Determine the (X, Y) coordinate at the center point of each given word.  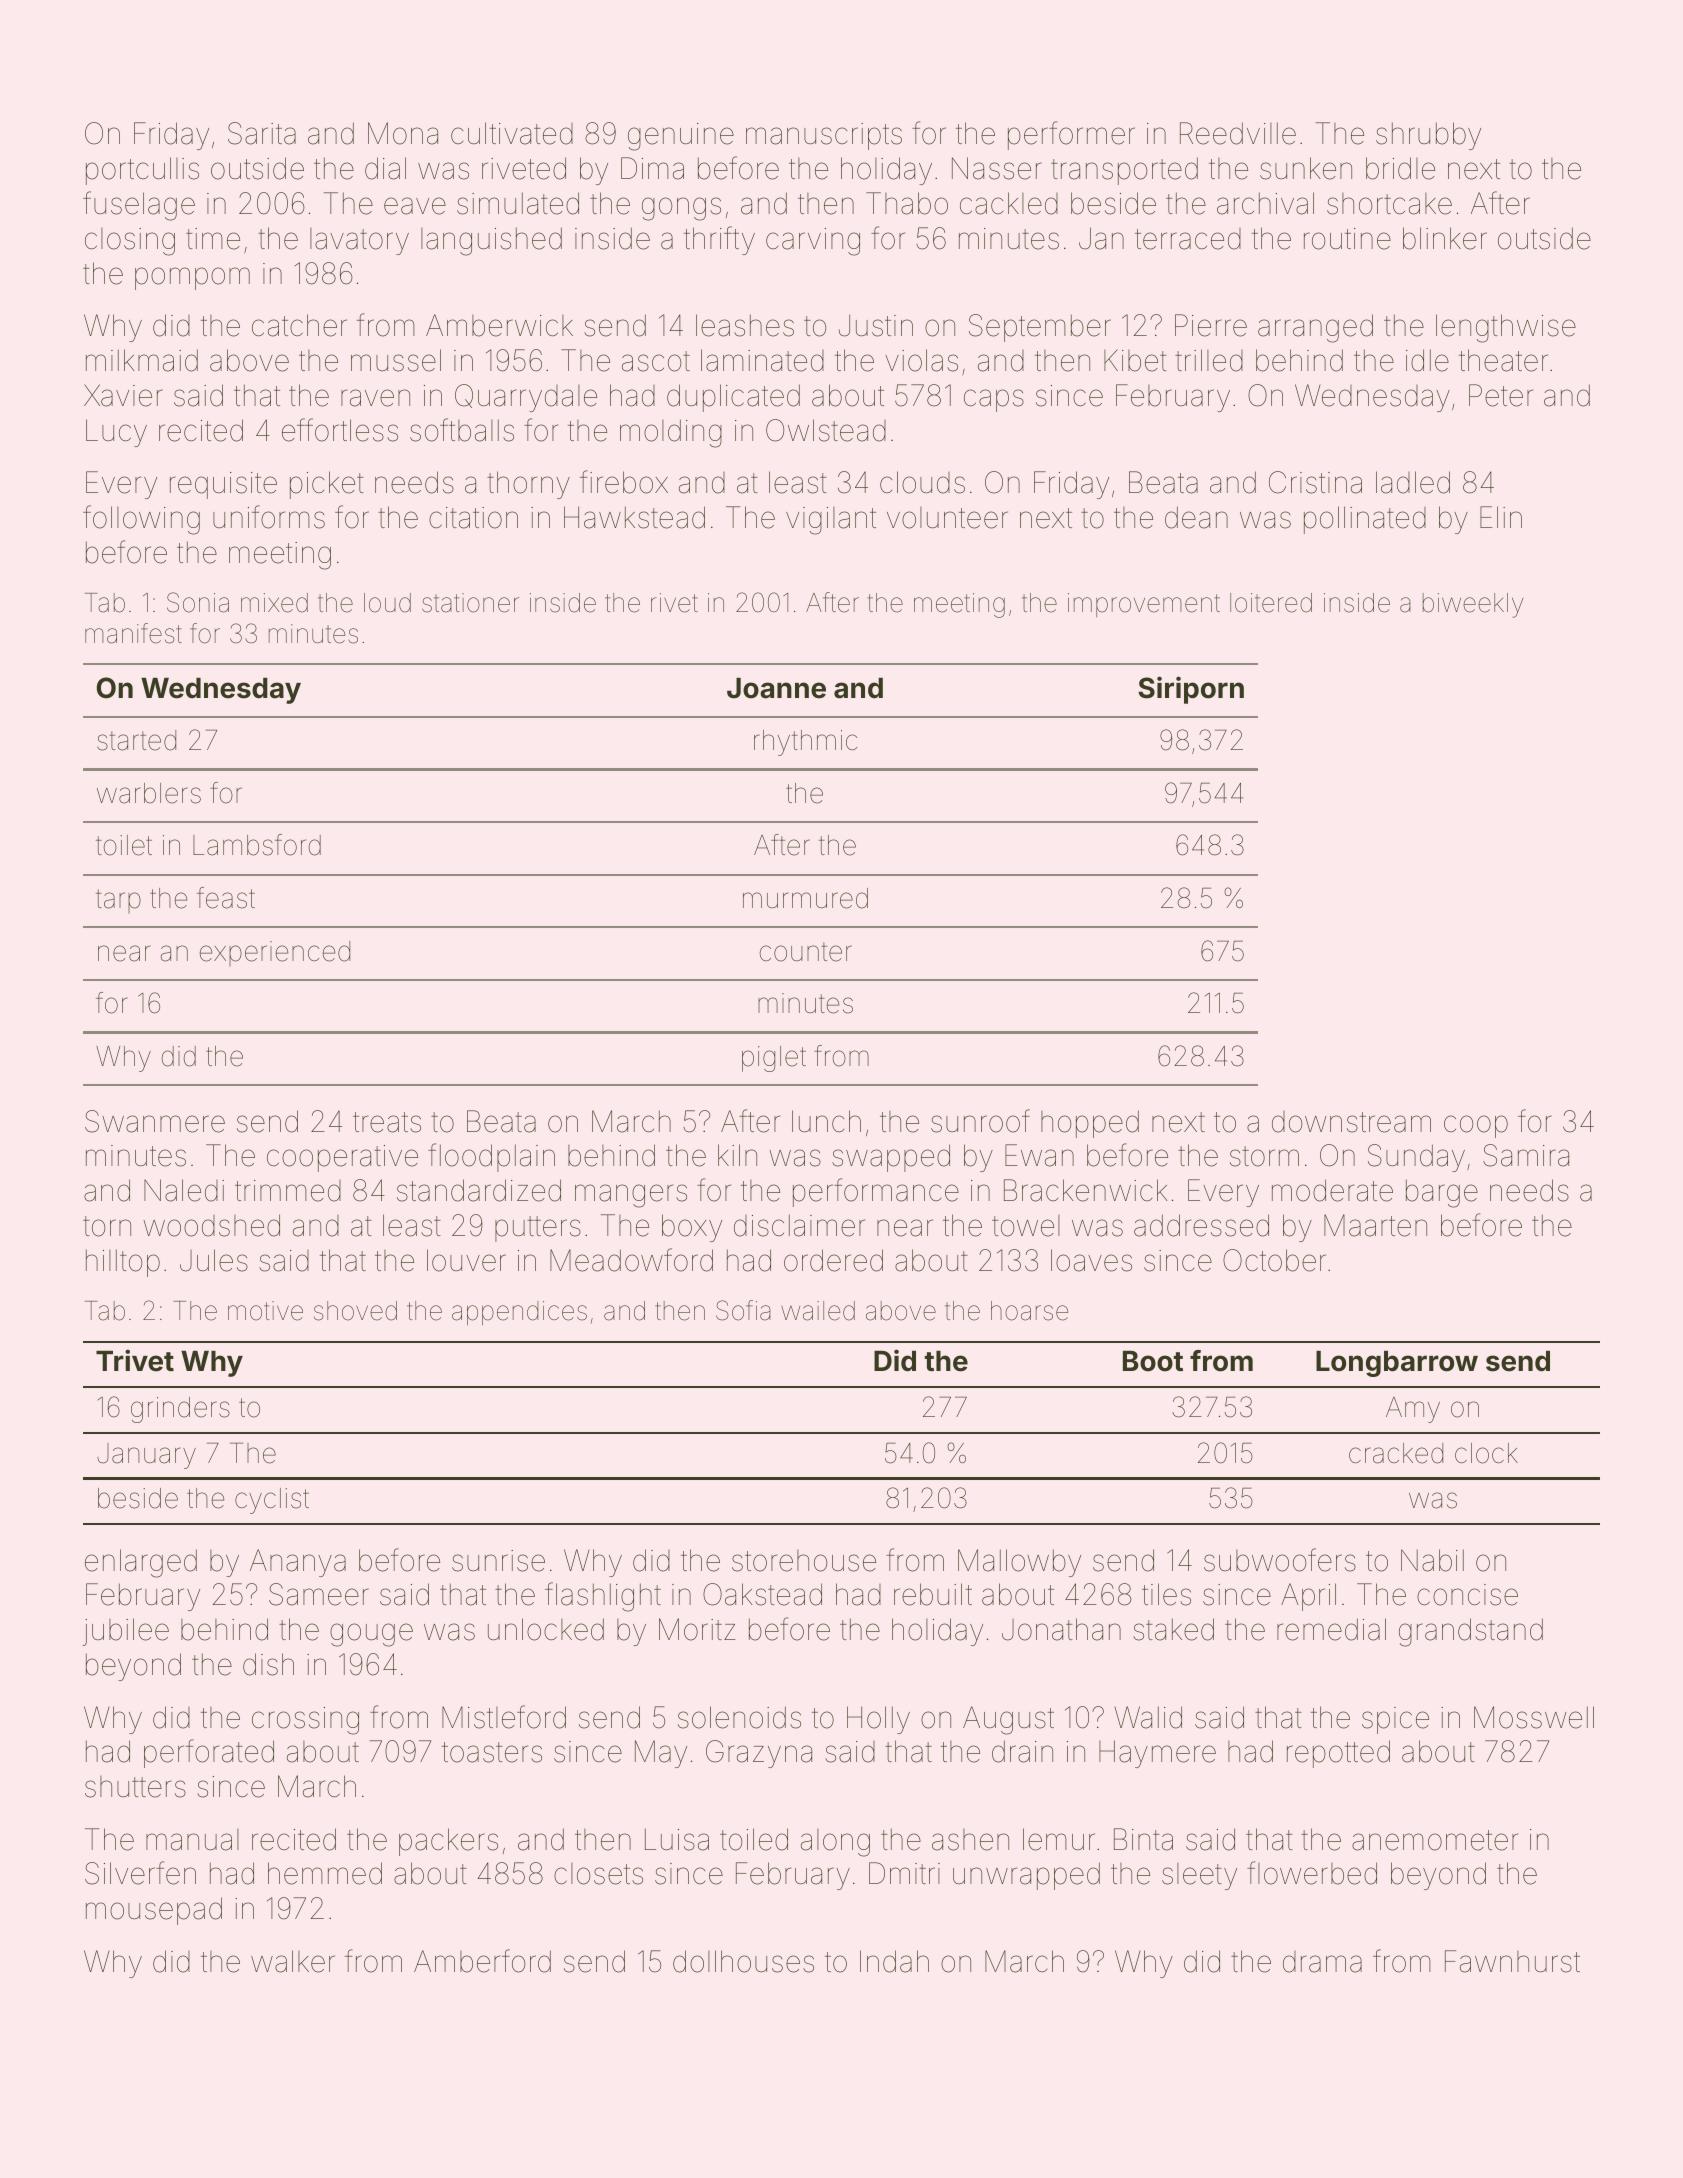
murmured (805, 898)
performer (1071, 135)
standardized (479, 1190)
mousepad (154, 1911)
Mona (403, 133)
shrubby (1428, 136)
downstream (1351, 1122)
